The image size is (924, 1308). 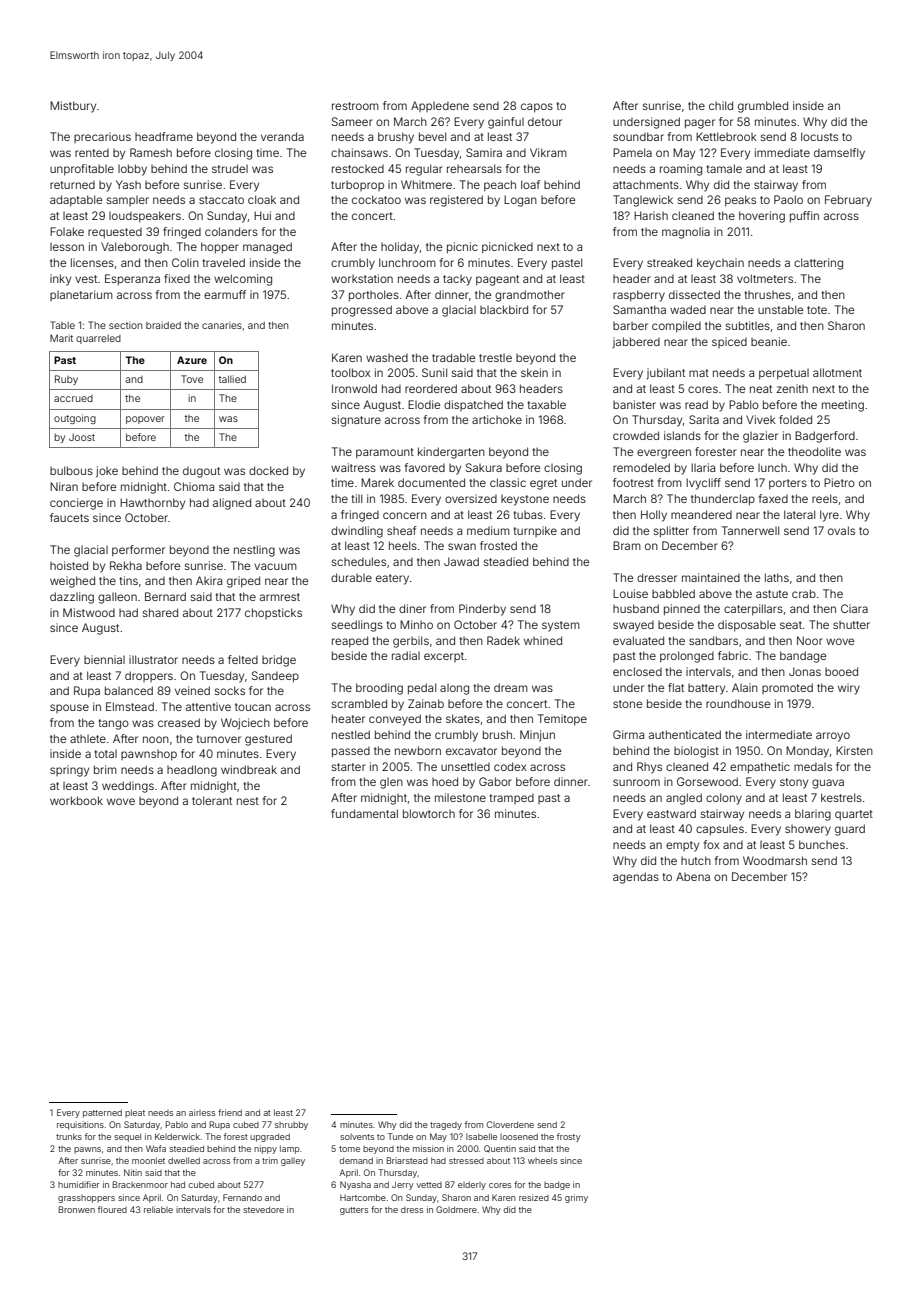 I want to click on grimy, so click(x=576, y=1198).
